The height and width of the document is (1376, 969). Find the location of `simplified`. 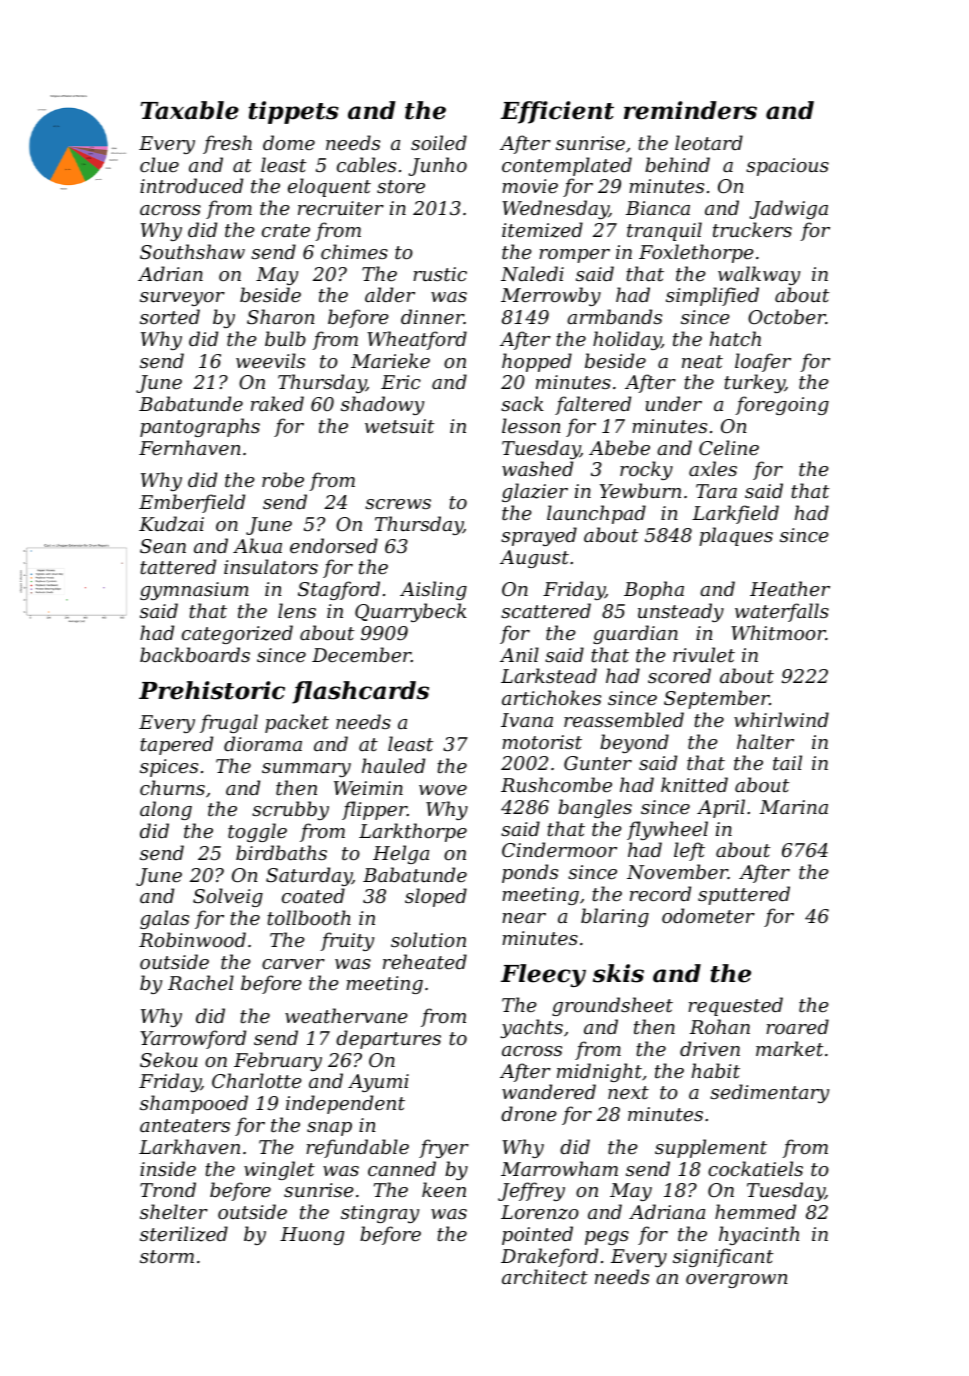

simplified is located at coordinates (712, 296).
